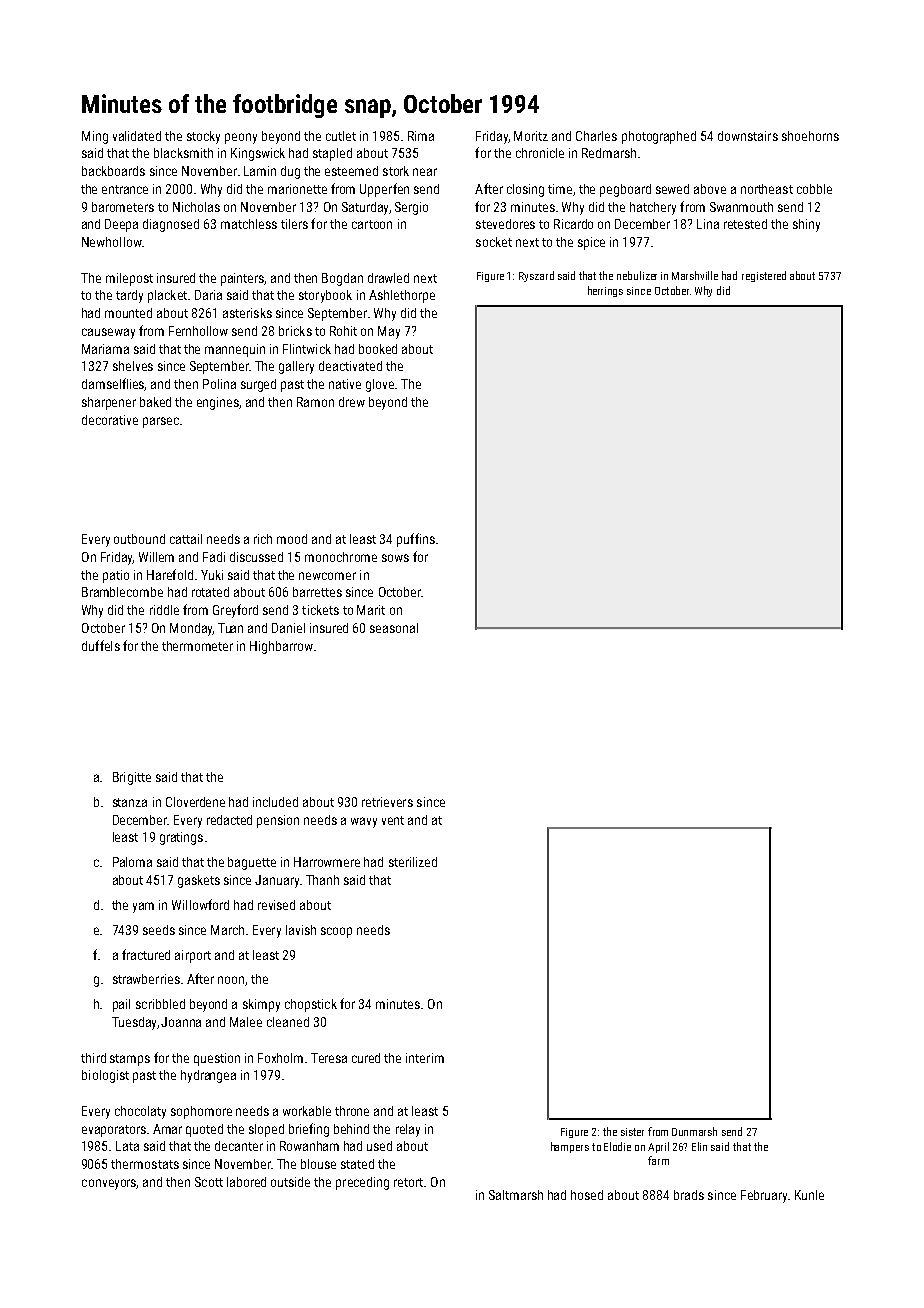 Image resolution: width=924 pixels, height=1308 pixels. I want to click on puffins, so click(416, 540).
